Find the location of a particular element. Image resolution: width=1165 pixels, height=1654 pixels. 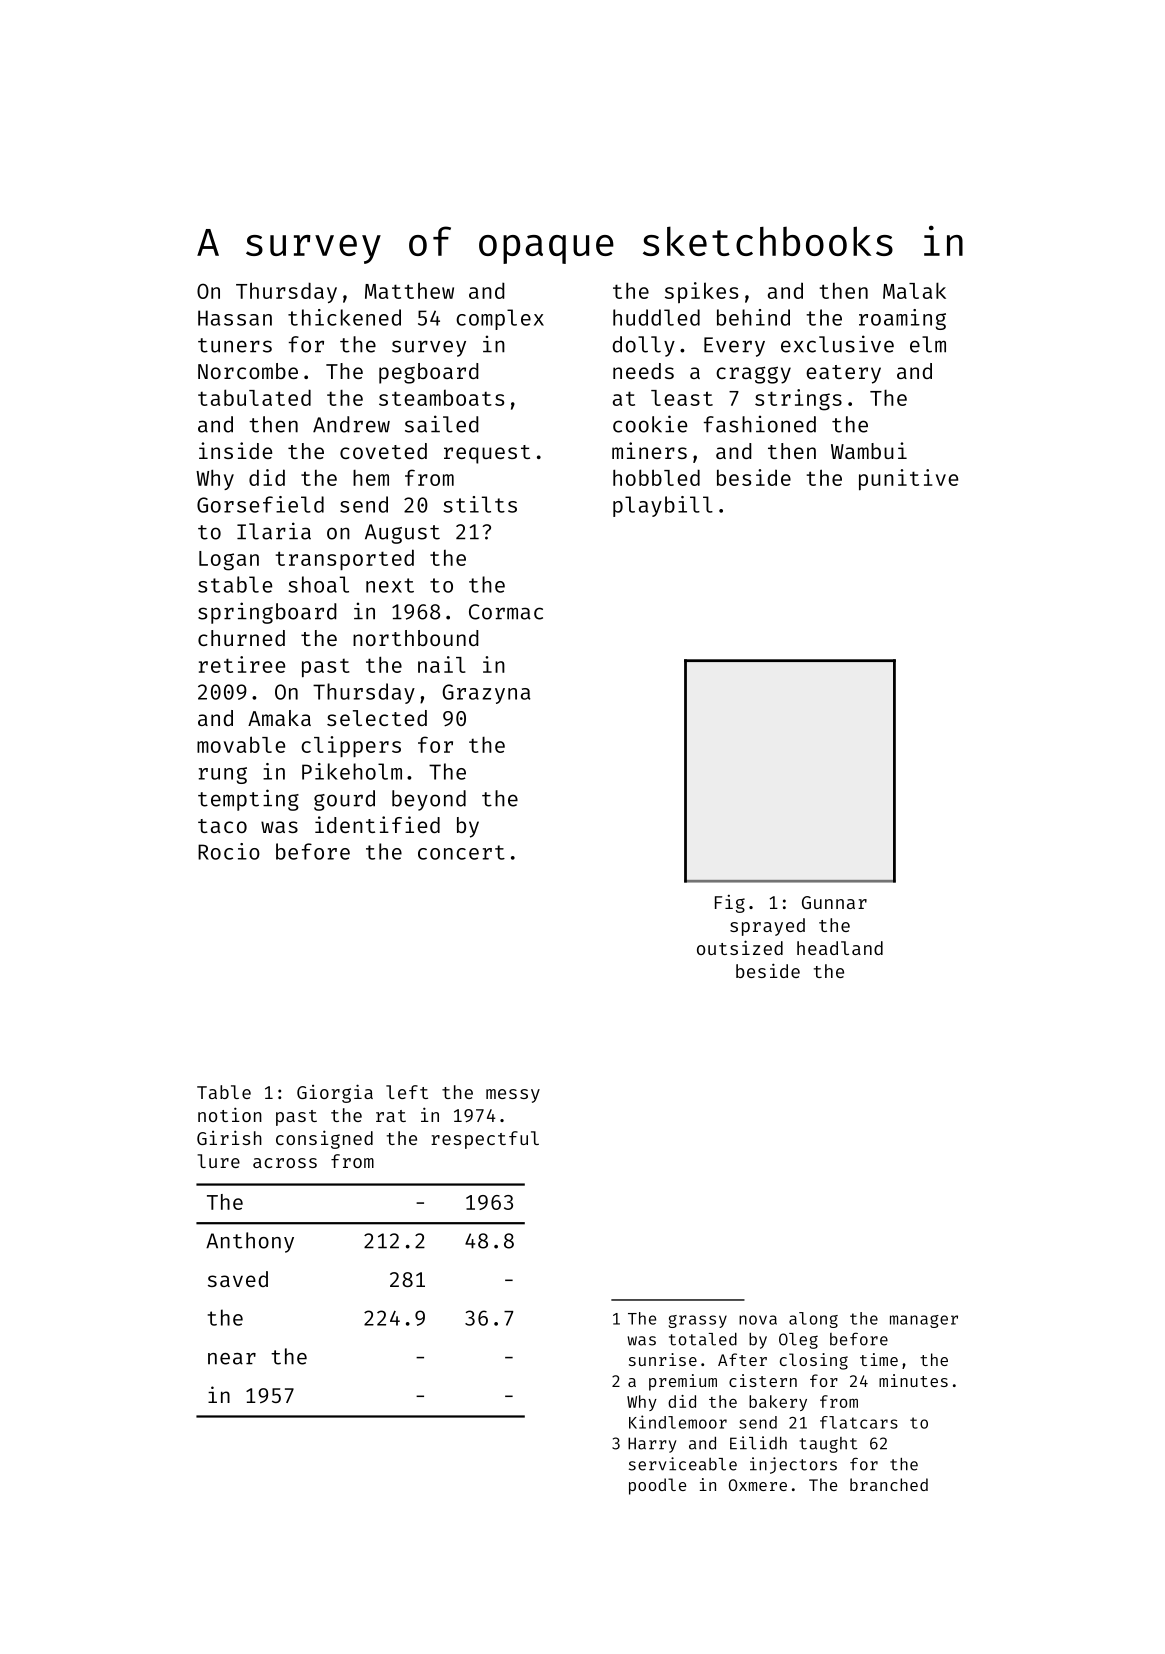

playbill is located at coordinates (663, 506).
